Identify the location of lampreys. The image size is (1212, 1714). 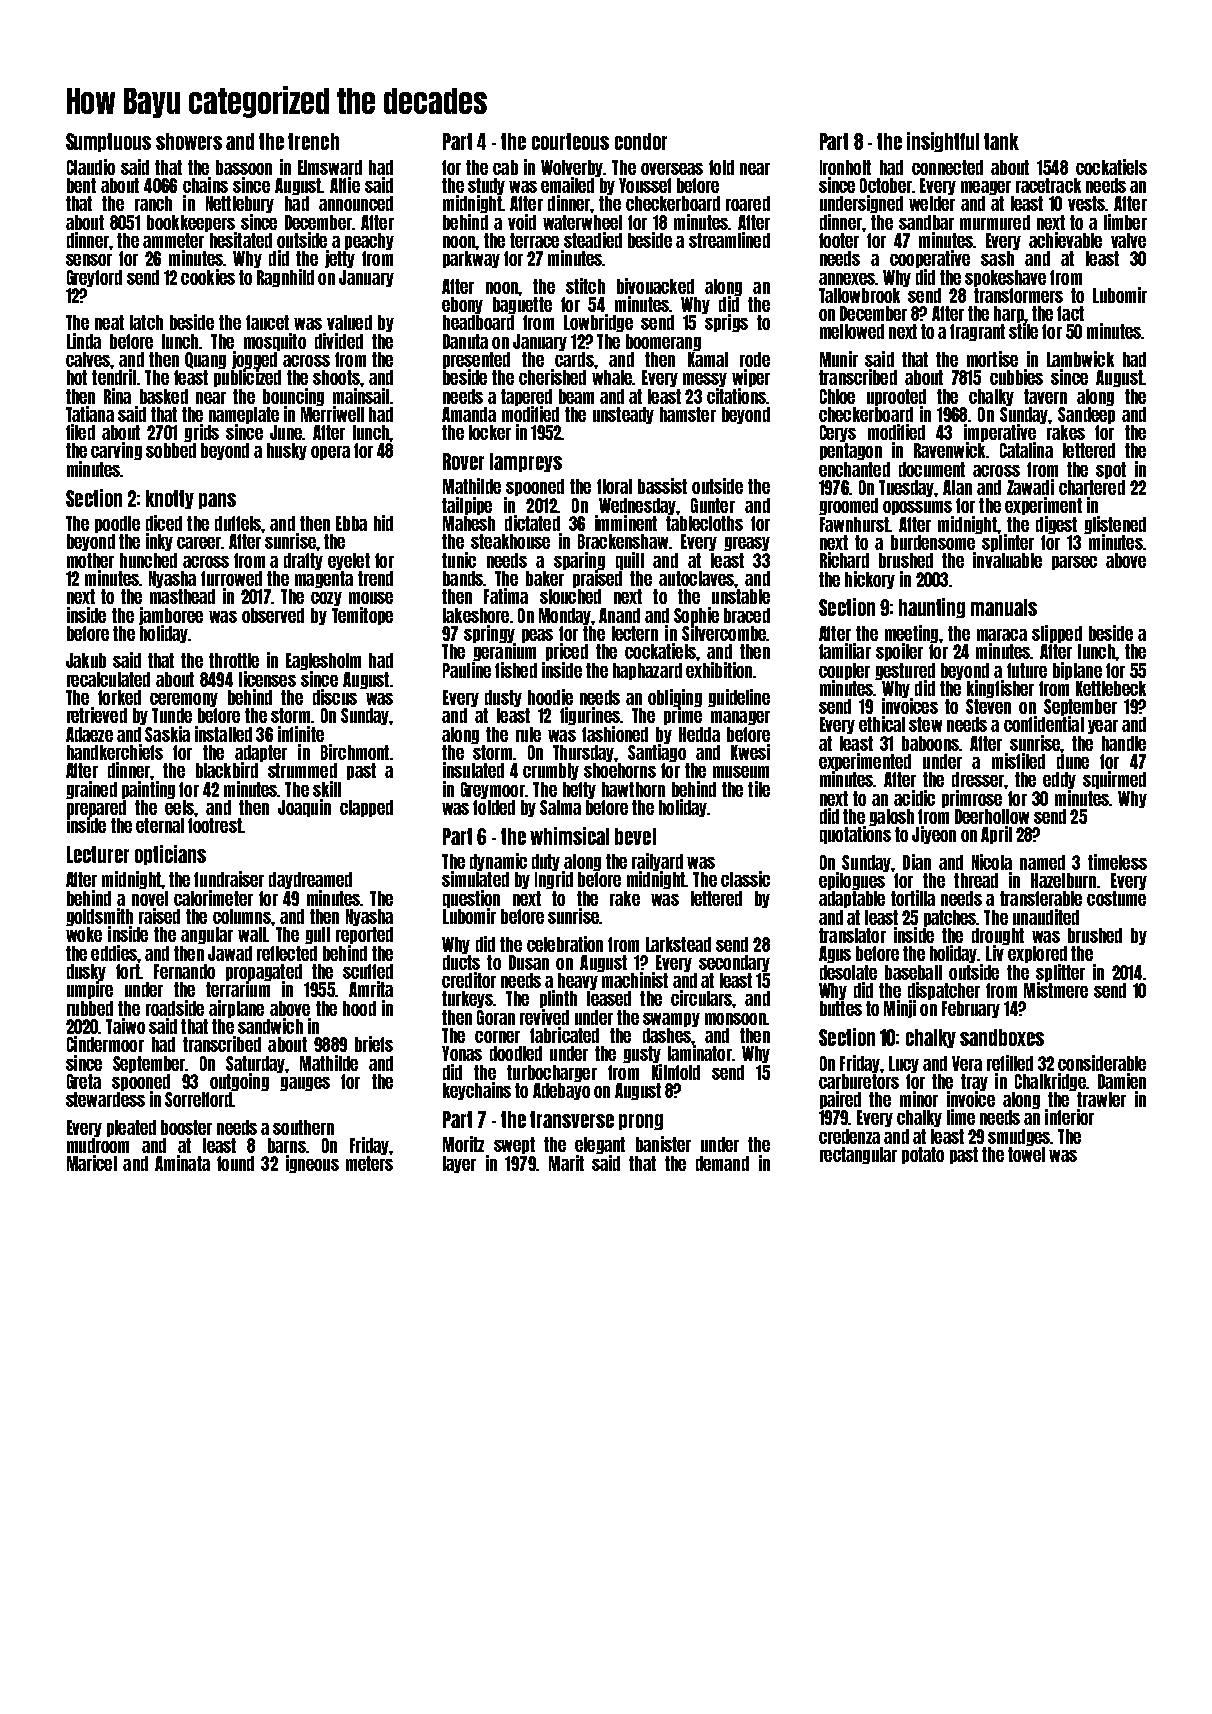
(526, 462).
